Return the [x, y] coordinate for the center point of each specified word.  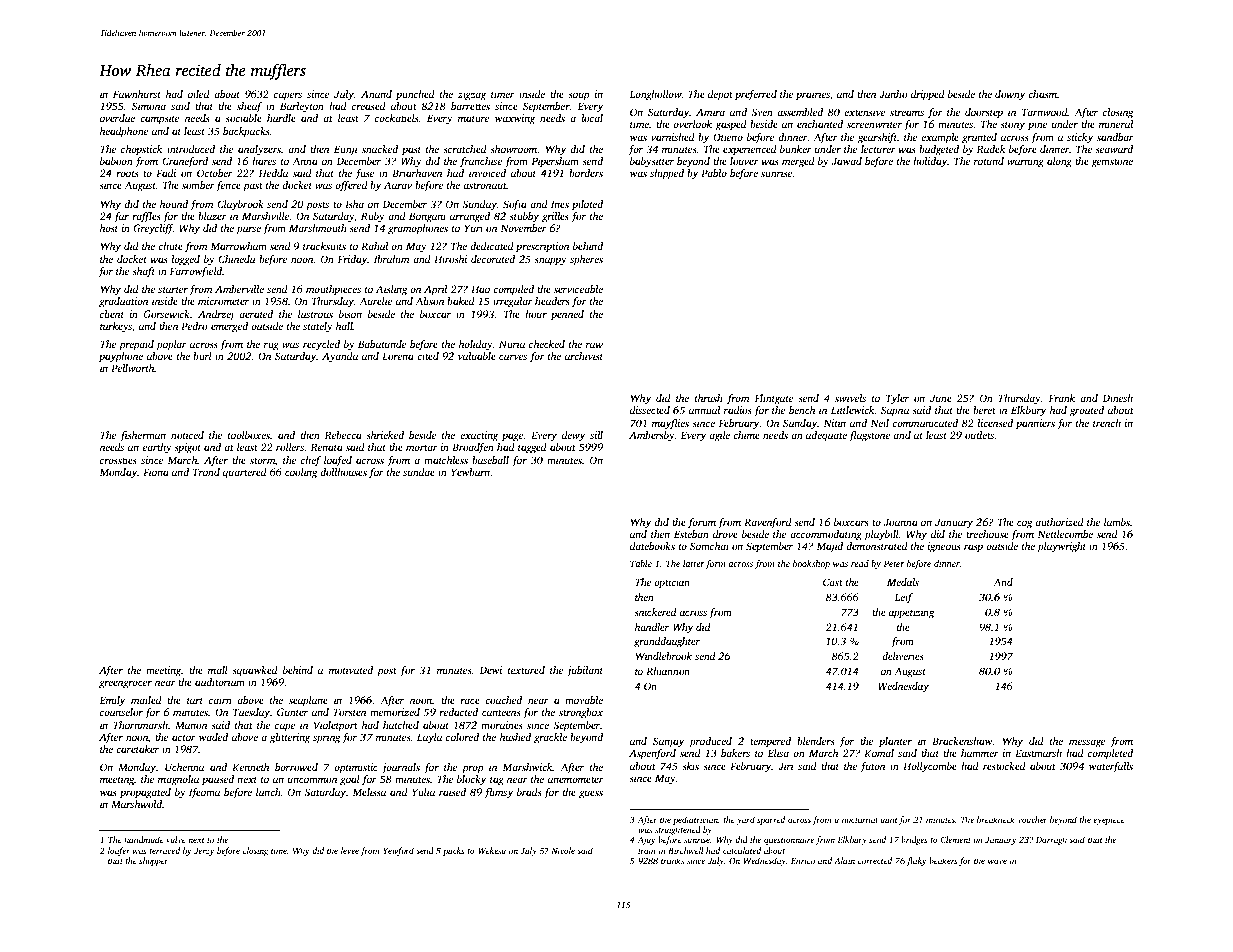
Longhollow [655, 95]
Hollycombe [930, 767]
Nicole [563, 850]
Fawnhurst [137, 94]
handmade [144, 839]
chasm [1042, 94]
